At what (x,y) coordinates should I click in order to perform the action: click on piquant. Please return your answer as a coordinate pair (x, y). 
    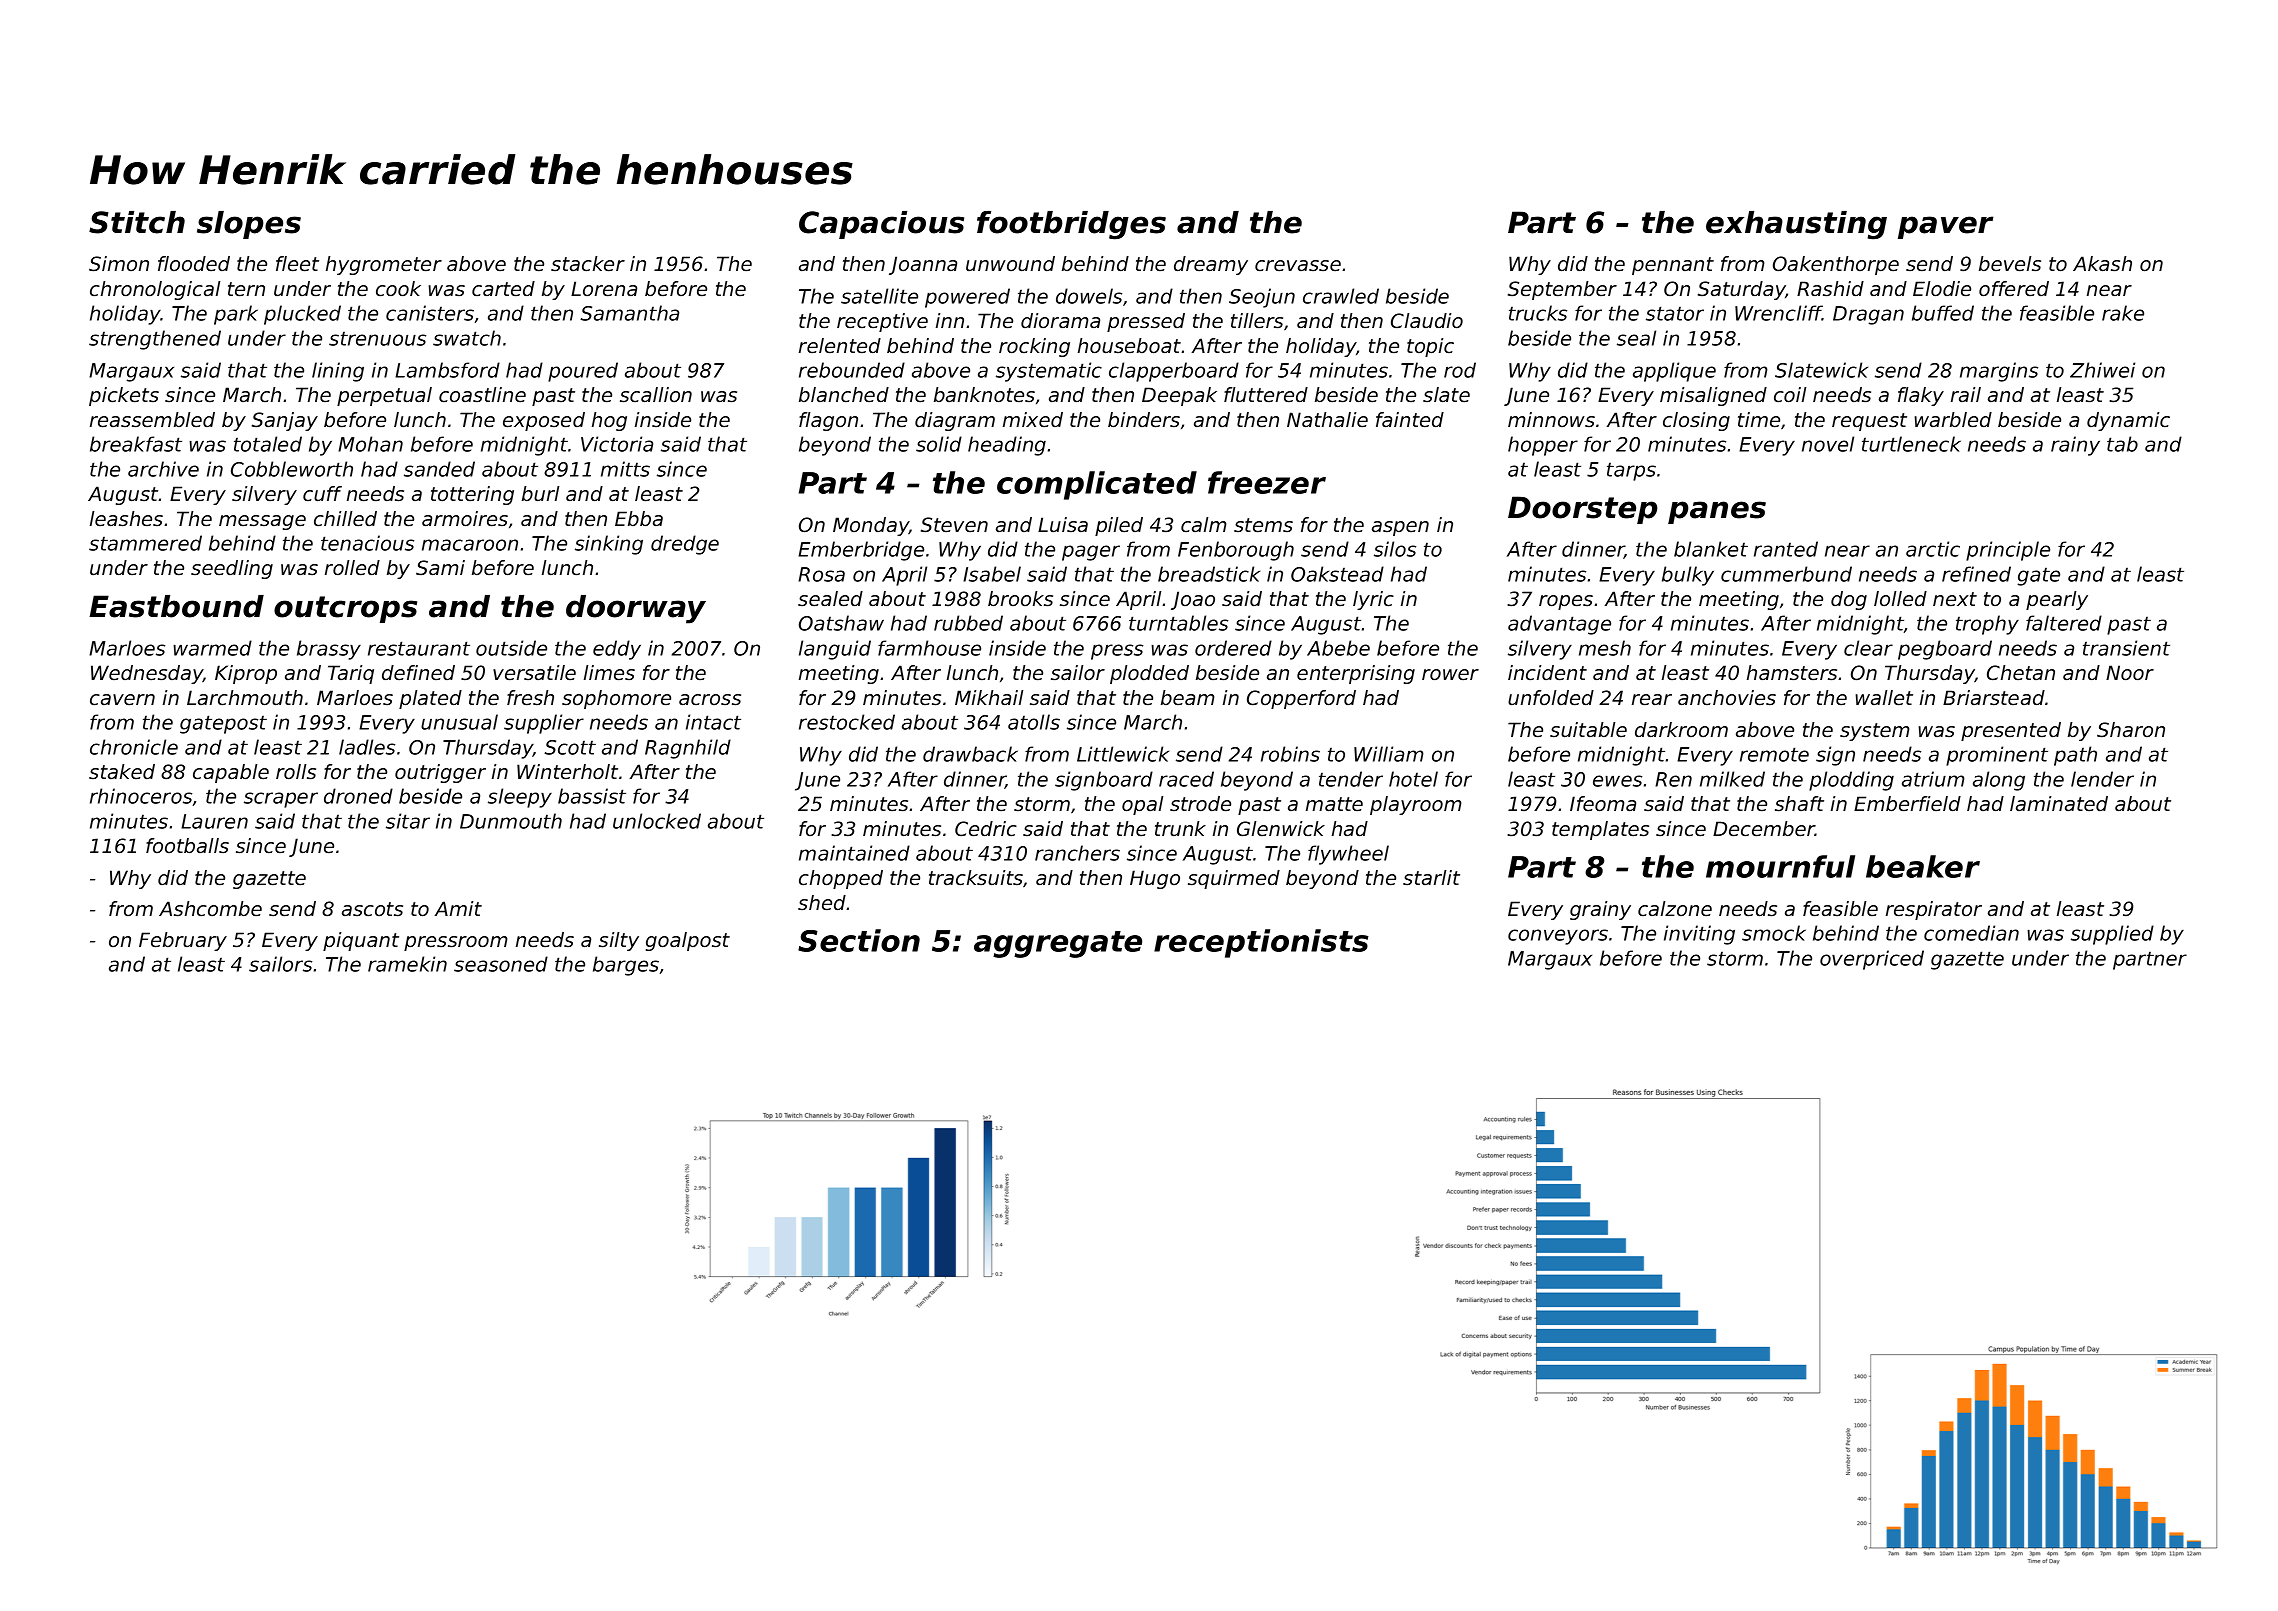
    Looking at the image, I should click on (361, 941).
